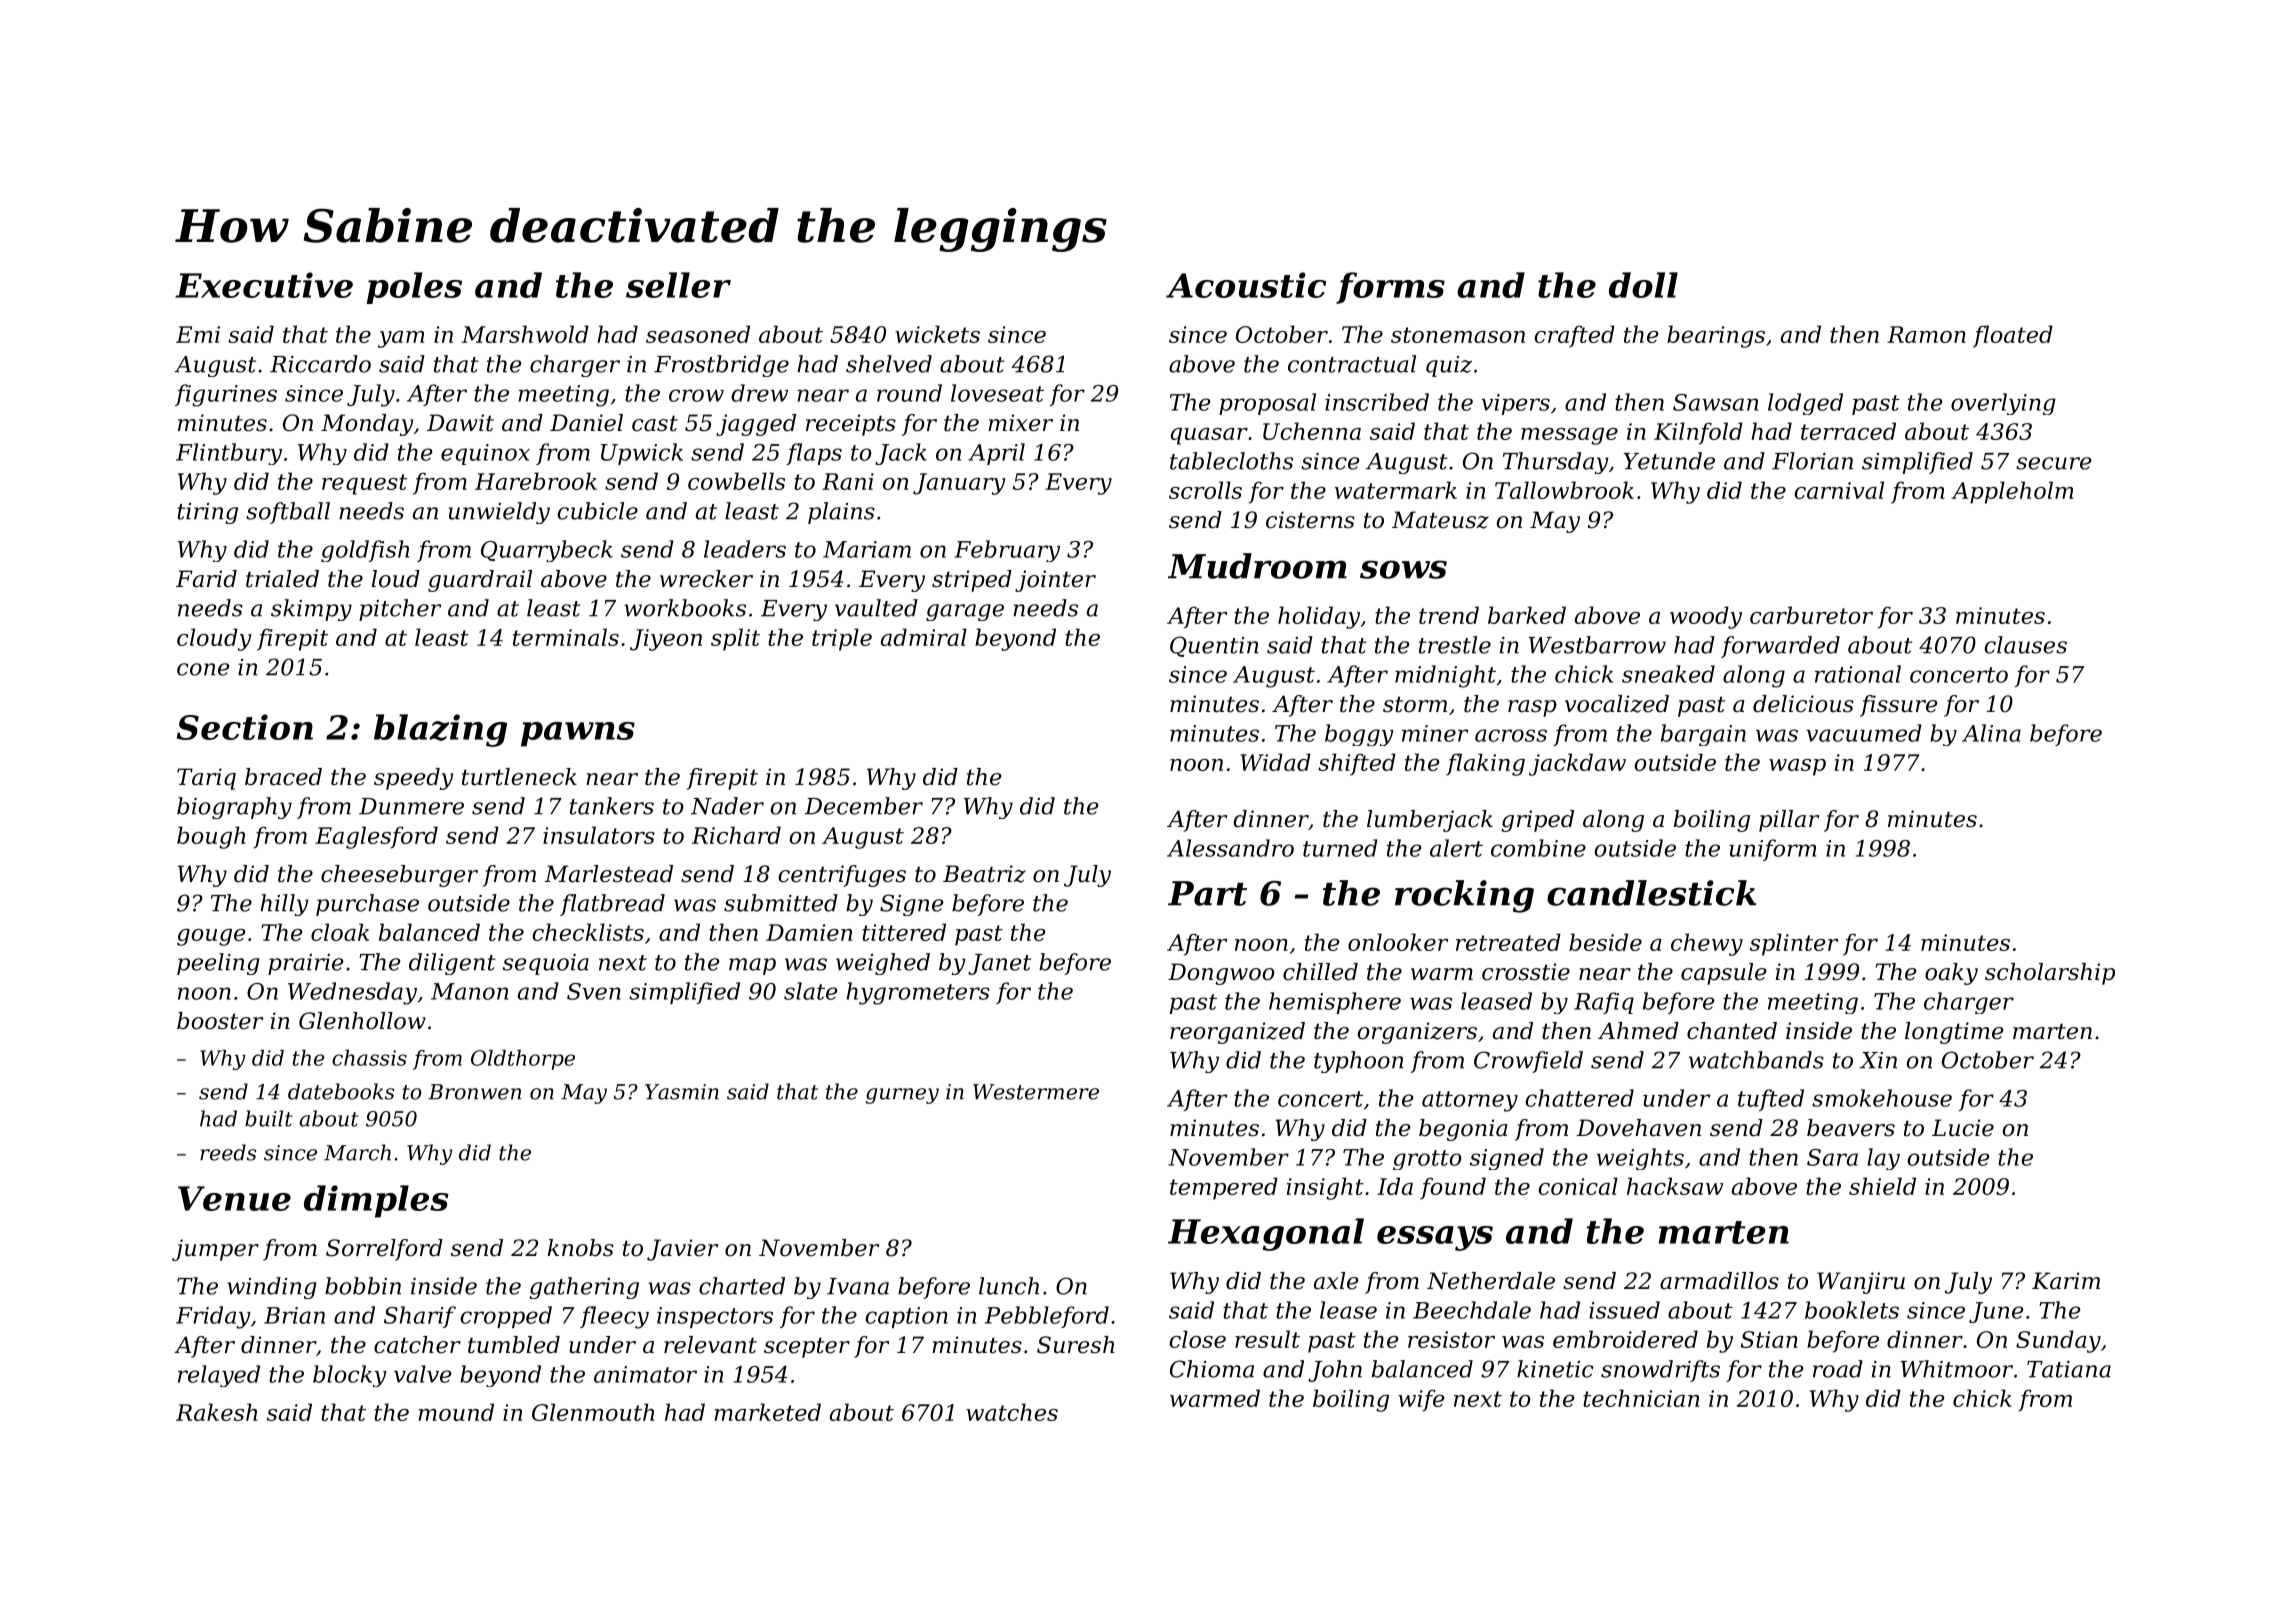  Describe the element at coordinates (456, 1412) in the image. I see `mound` at that location.
